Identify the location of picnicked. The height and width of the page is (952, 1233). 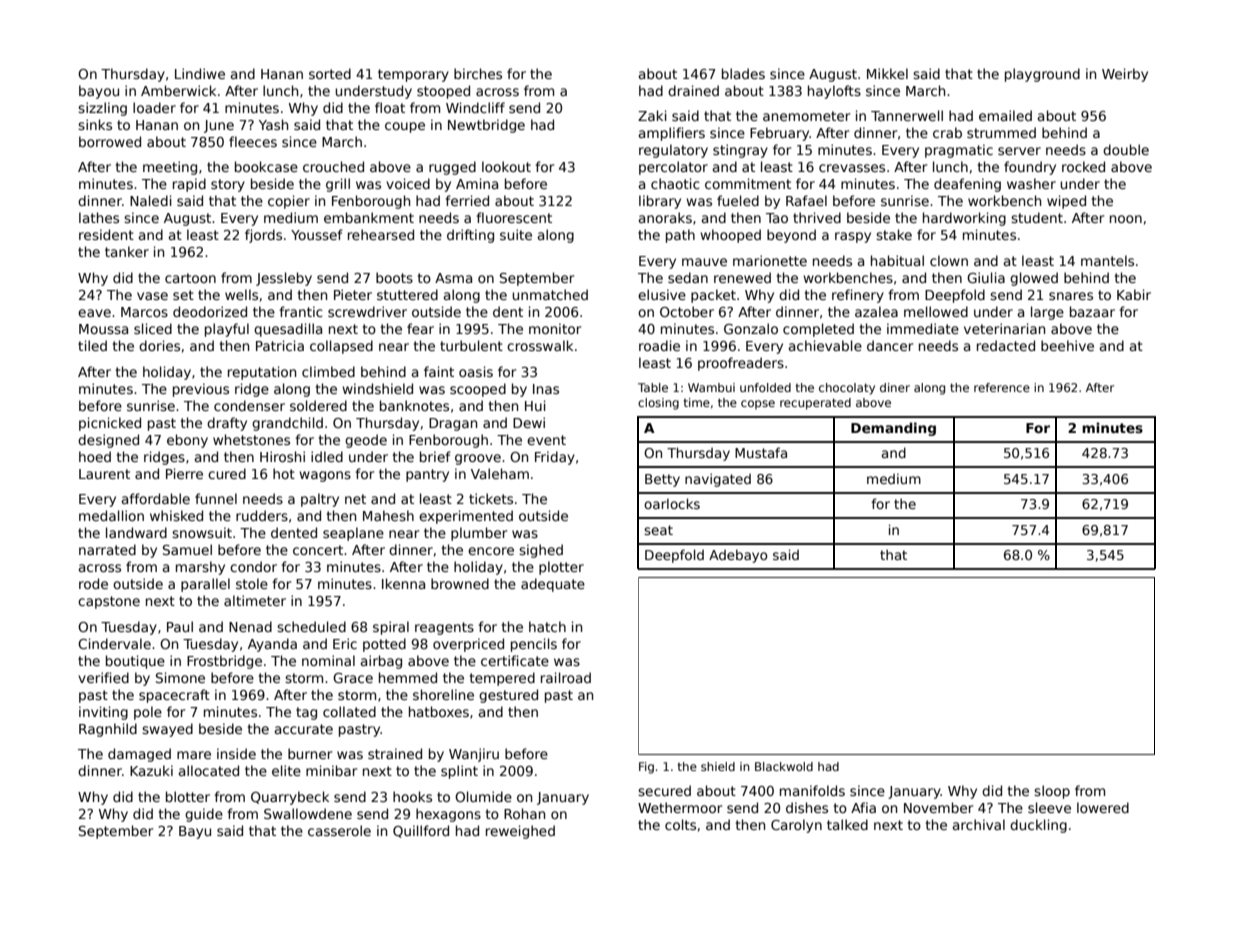
(110, 424).
